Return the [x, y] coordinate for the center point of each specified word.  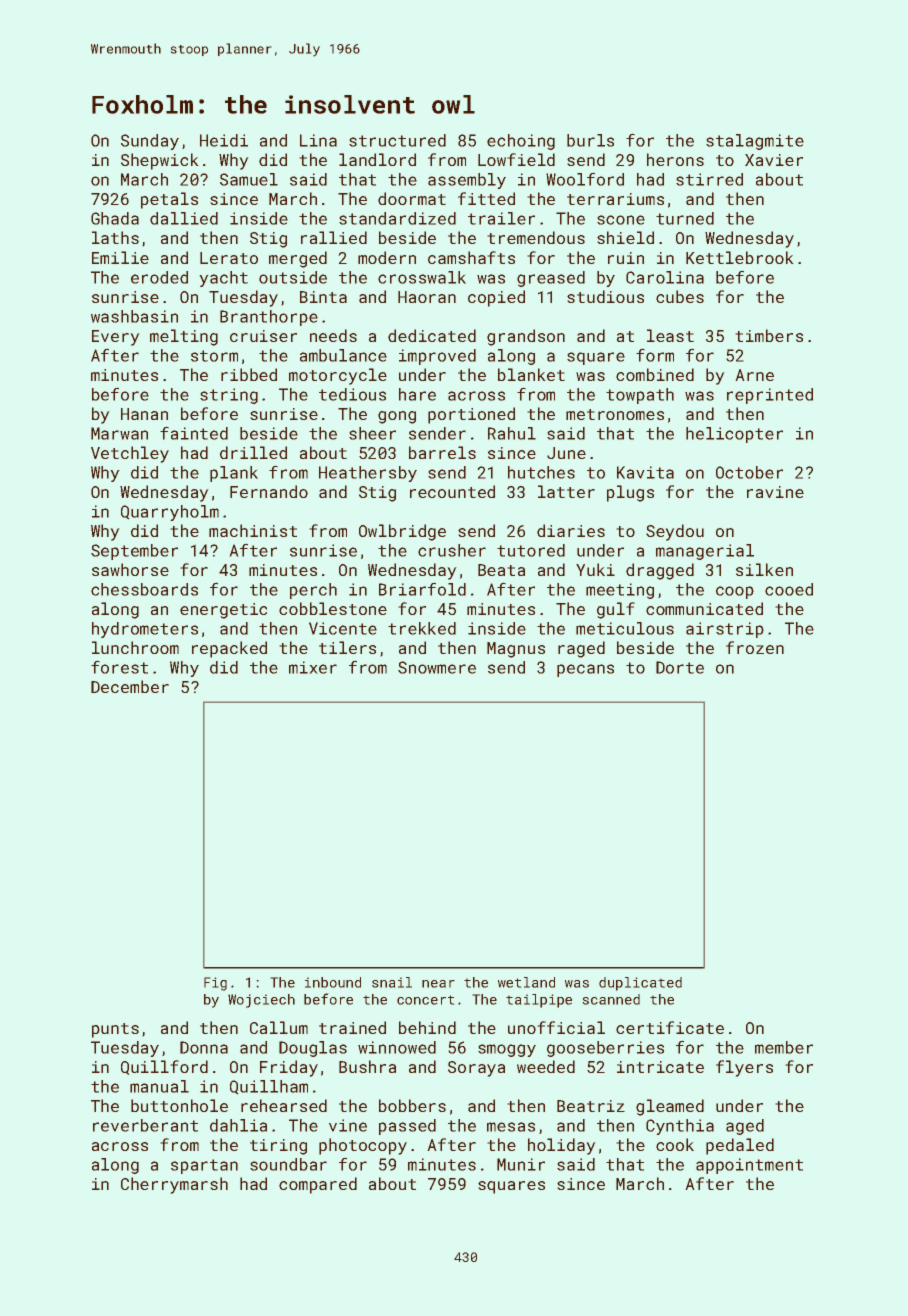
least [670, 335]
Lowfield [516, 159]
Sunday [150, 142]
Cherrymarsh [174, 1185]
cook [675, 1144]
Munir [521, 1164]
